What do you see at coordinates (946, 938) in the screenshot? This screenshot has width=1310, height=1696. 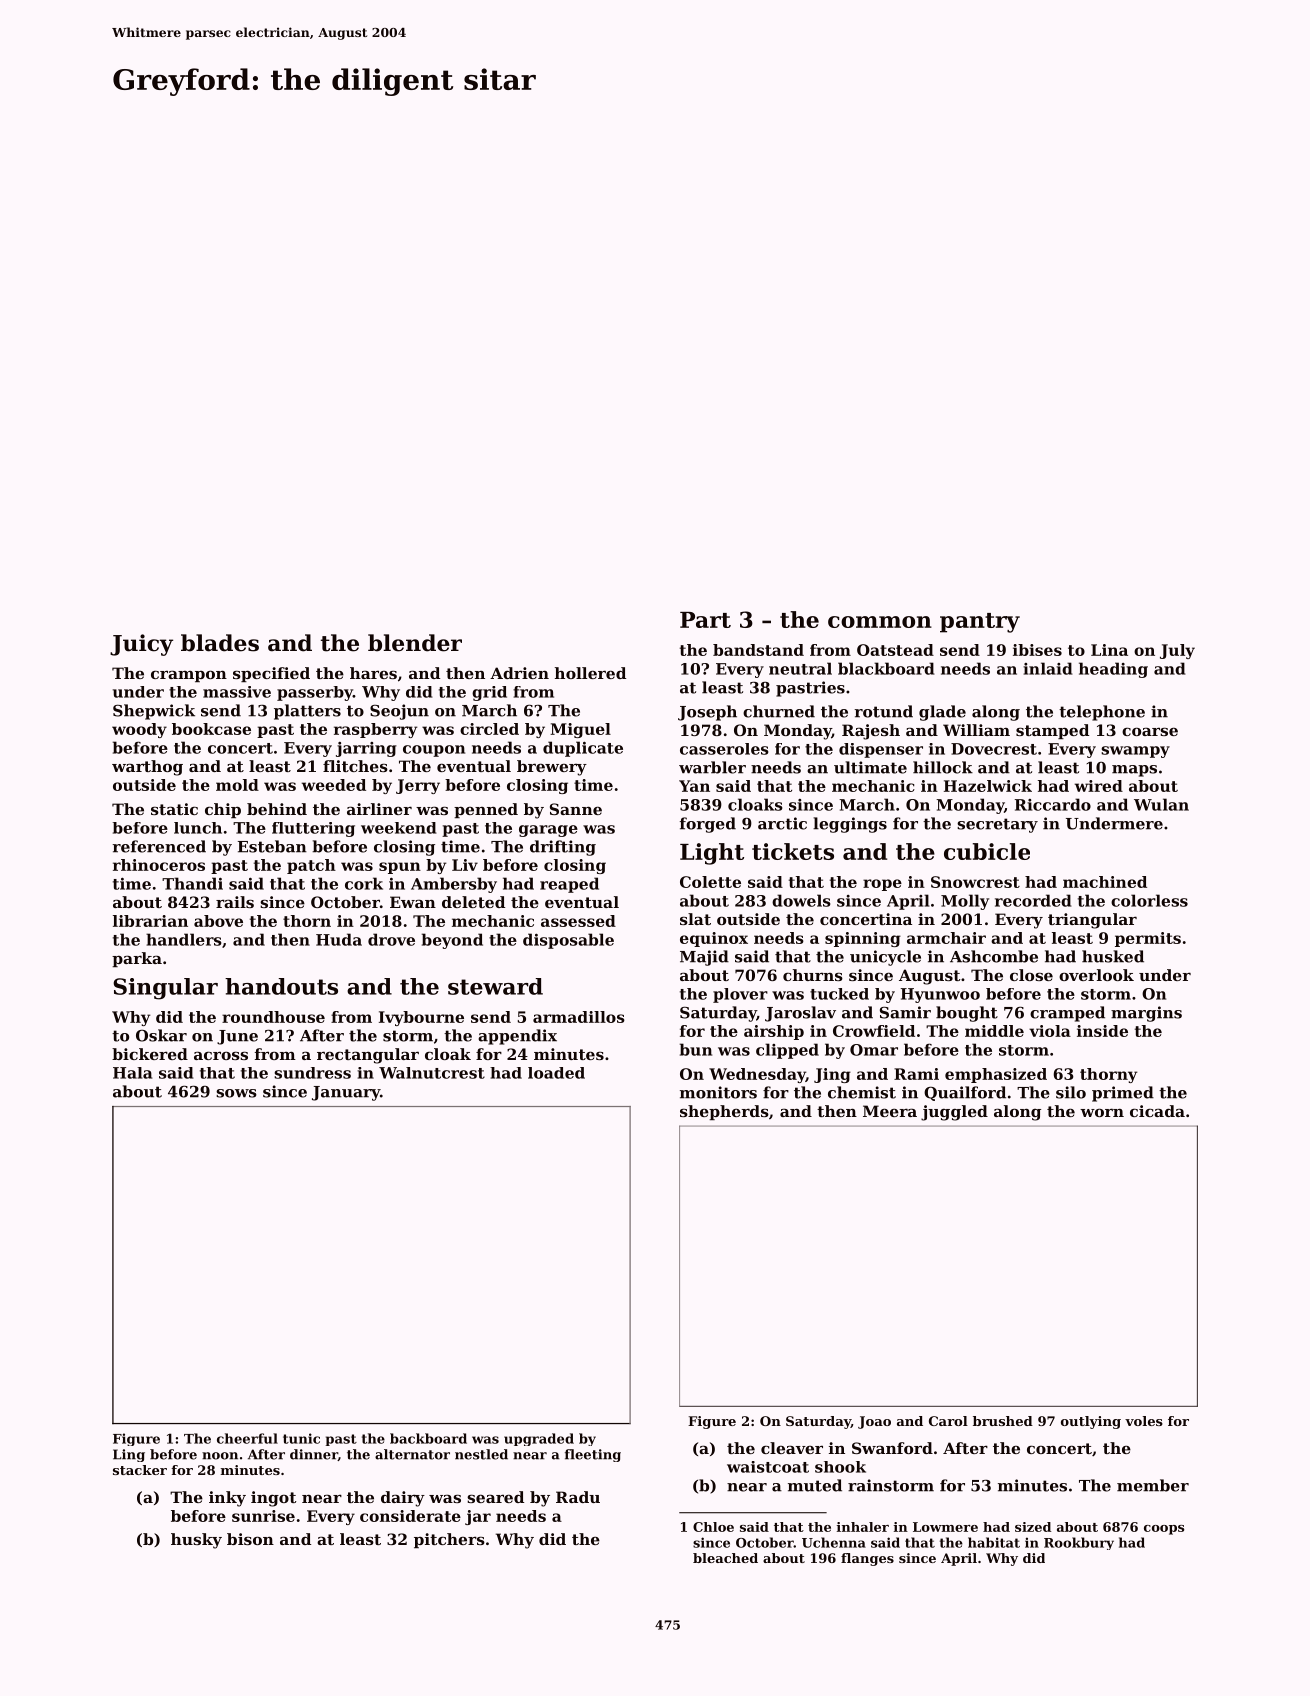 I see `armchair` at bounding box center [946, 938].
